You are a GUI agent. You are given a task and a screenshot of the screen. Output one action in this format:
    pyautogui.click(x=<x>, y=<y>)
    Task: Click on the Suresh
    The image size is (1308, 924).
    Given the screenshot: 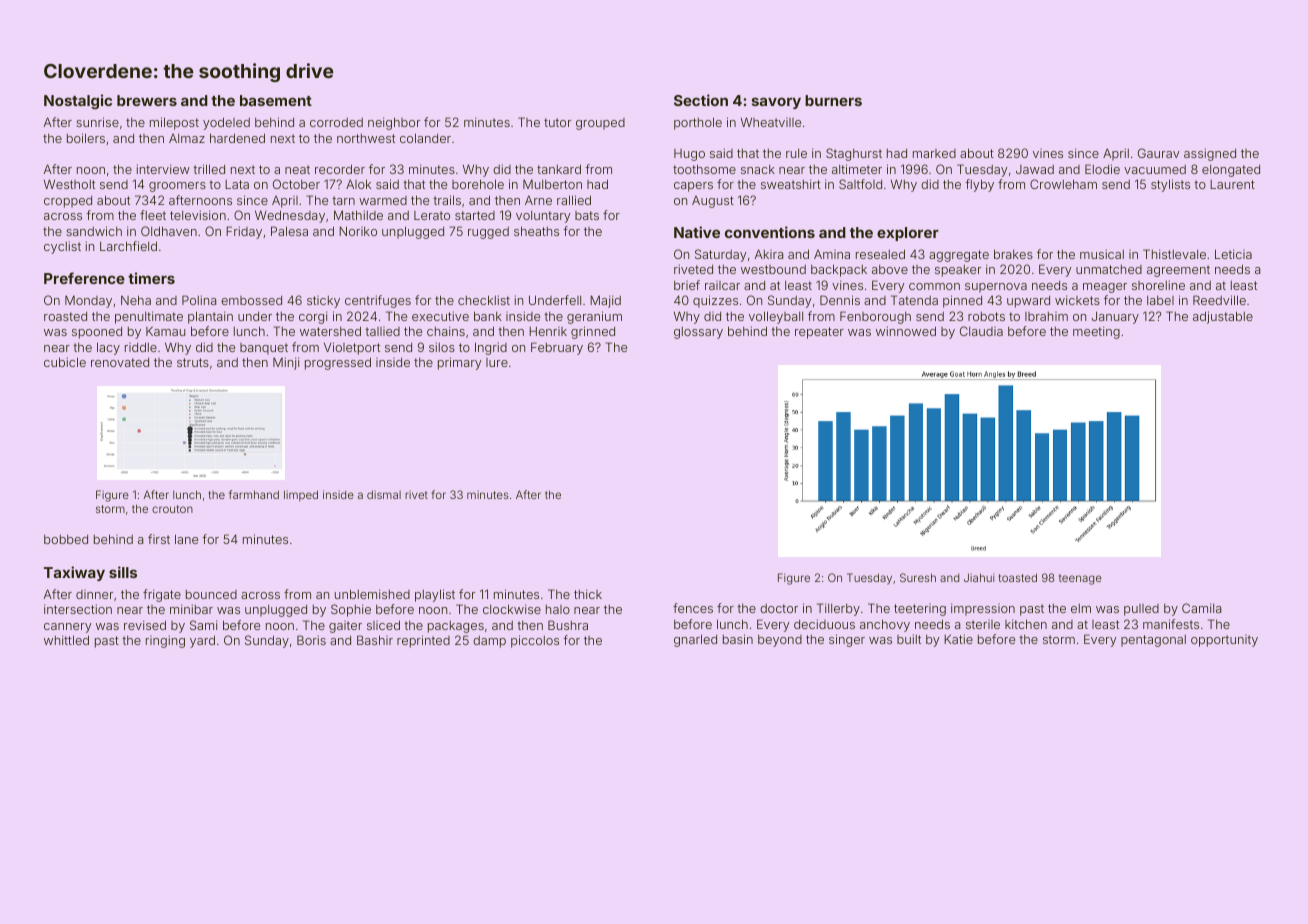 What is the action you would take?
    pyautogui.click(x=918, y=577)
